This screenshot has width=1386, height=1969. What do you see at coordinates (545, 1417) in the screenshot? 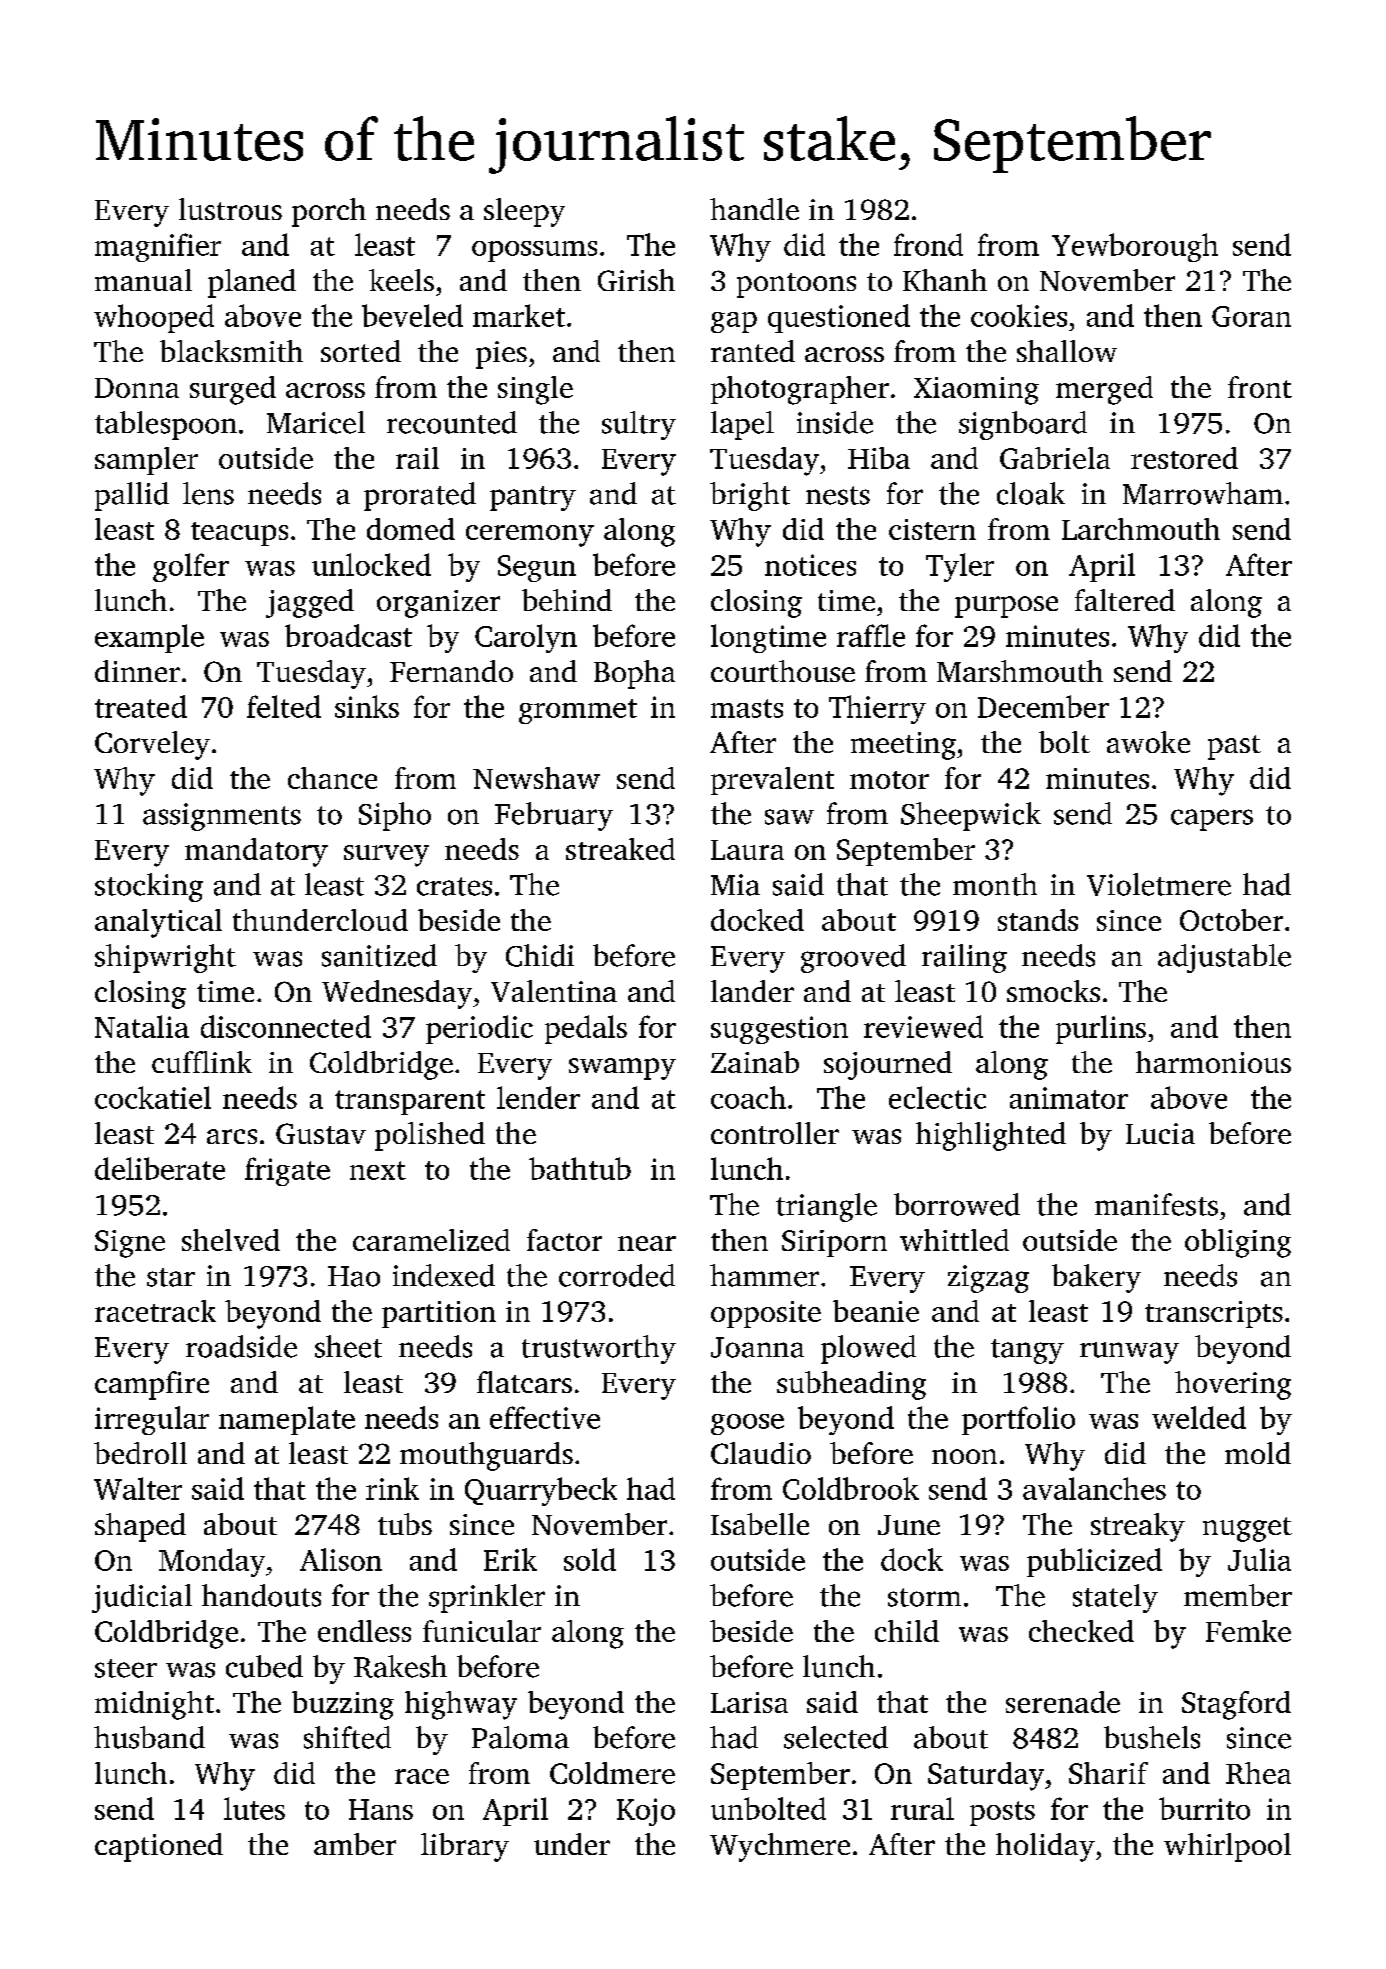
I see `effective` at bounding box center [545, 1417].
